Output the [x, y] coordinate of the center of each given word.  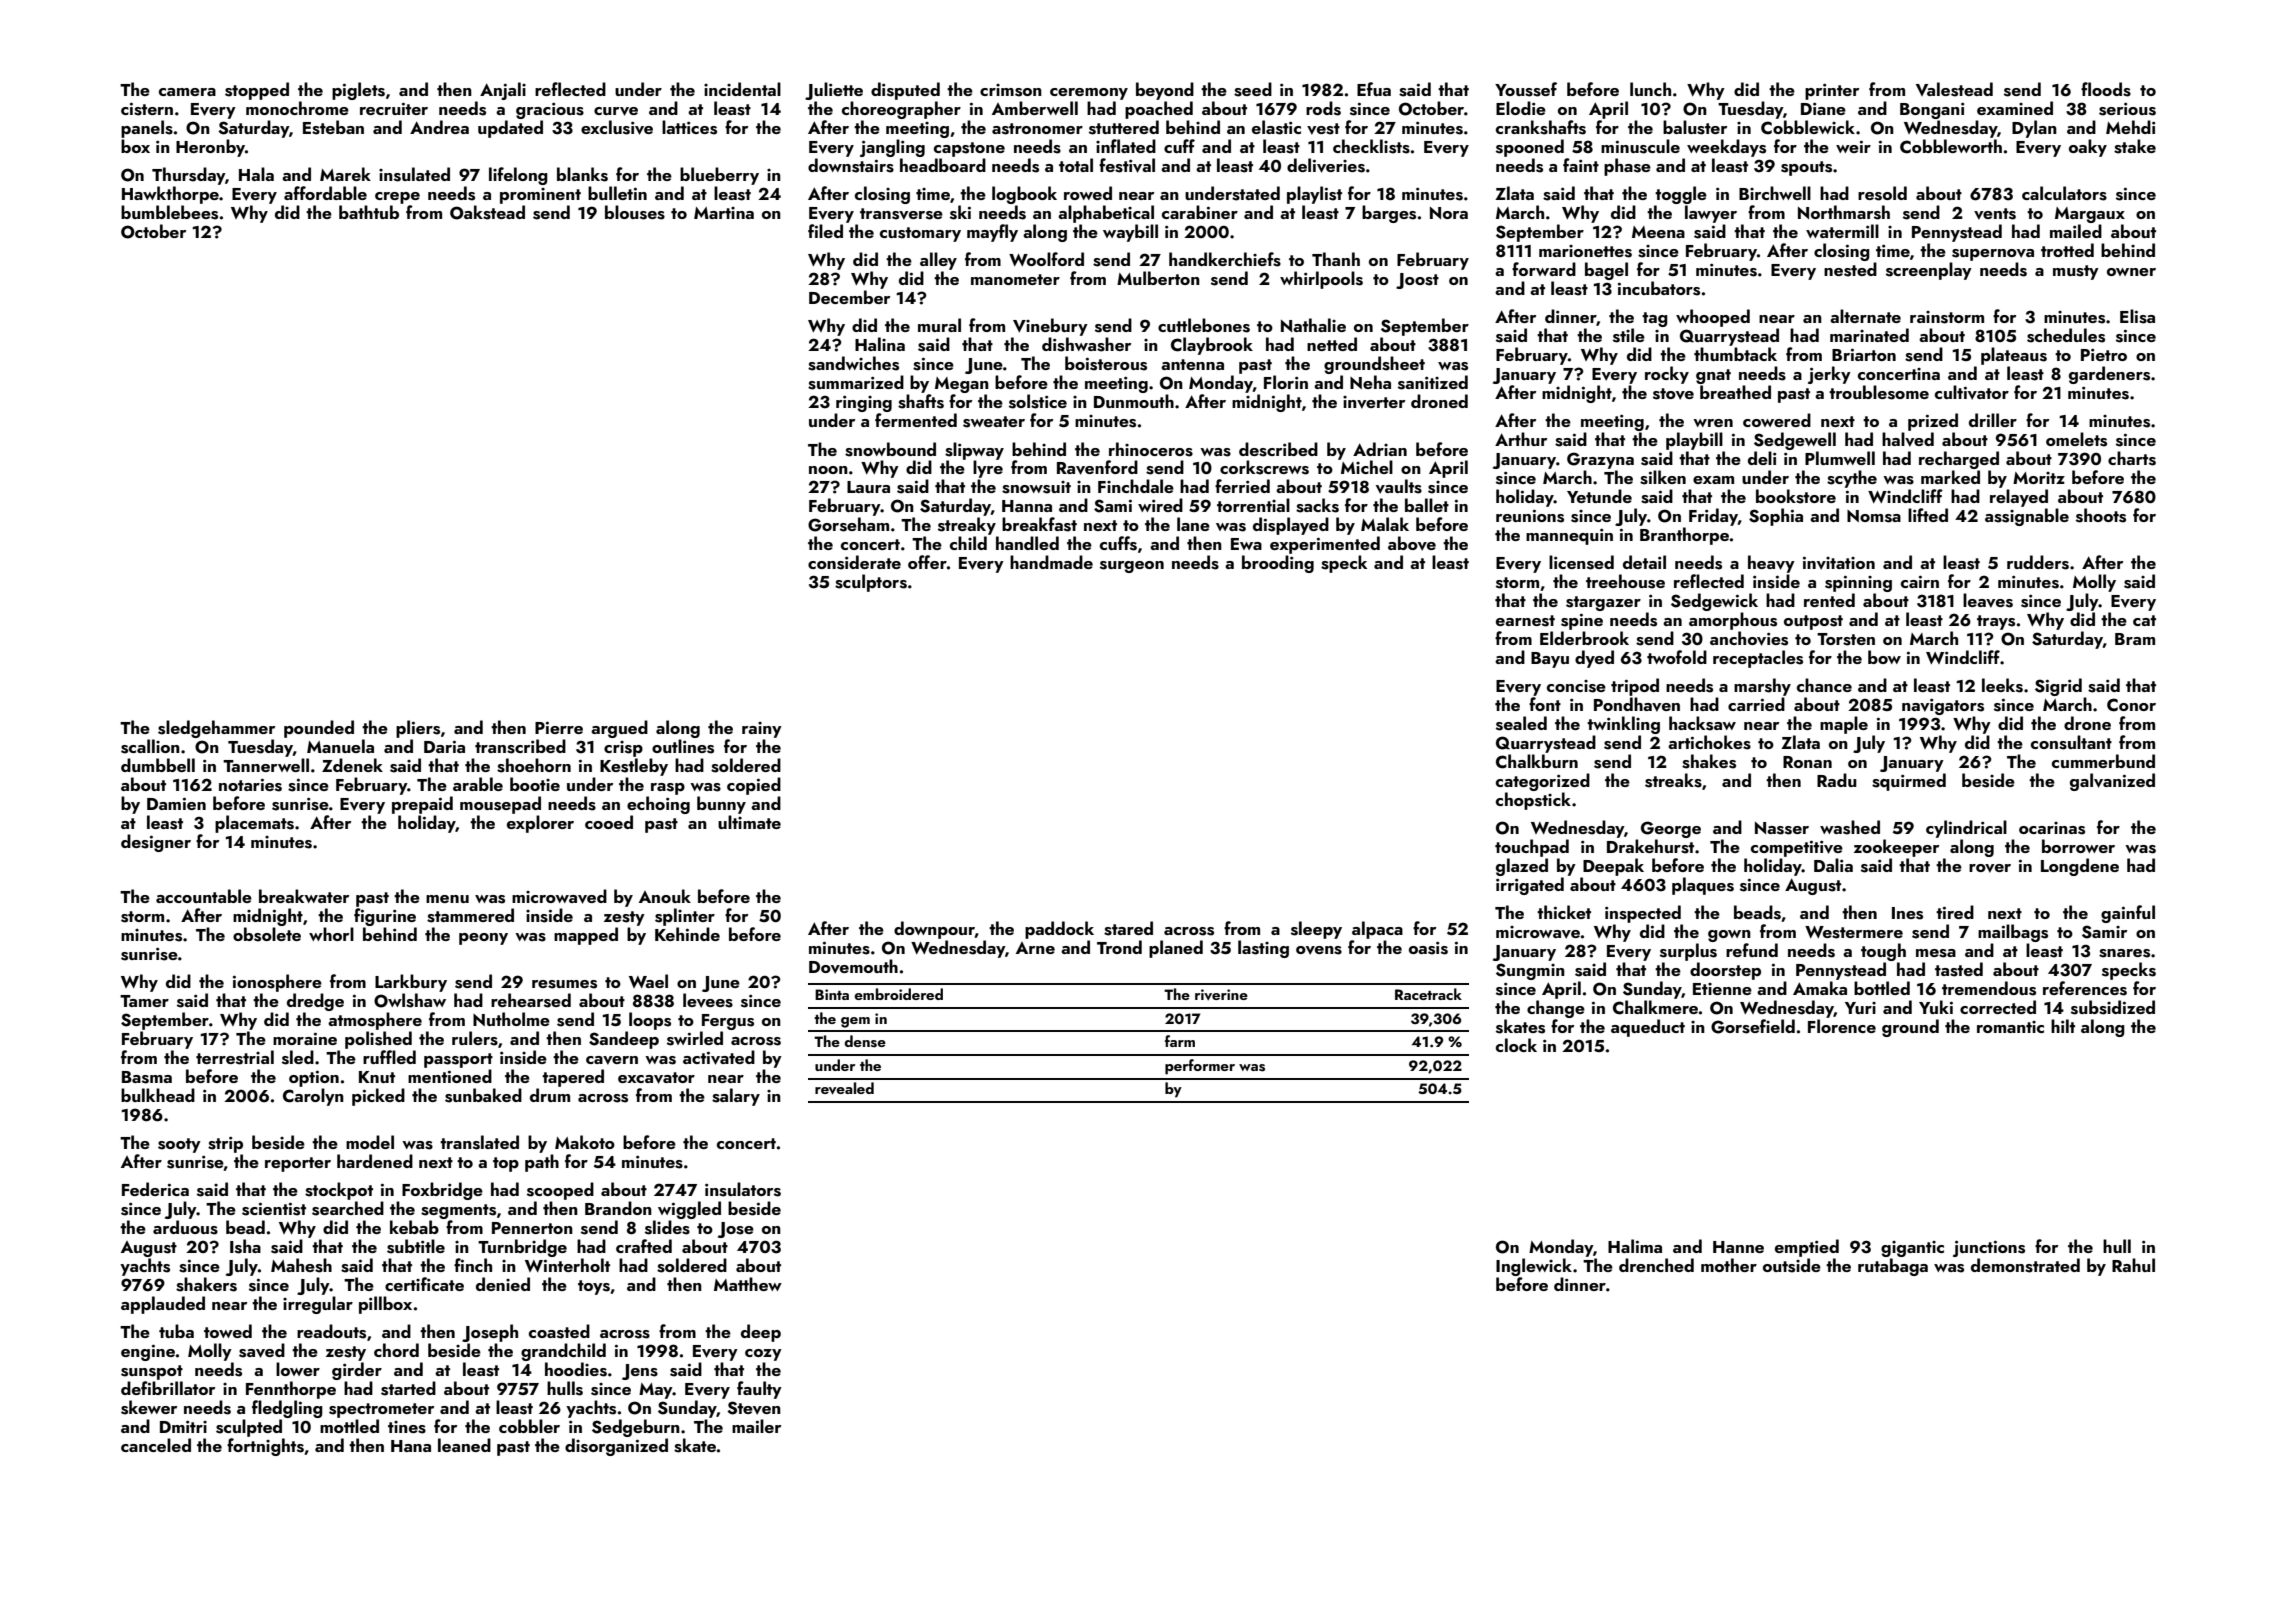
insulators [743, 1189]
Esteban [333, 127]
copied [754, 786]
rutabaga [1893, 1267]
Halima [1635, 1246]
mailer [756, 1426]
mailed [2076, 231]
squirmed [1909, 782]
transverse [901, 214]
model [370, 1142]
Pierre [559, 727]
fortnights [265, 1447]
